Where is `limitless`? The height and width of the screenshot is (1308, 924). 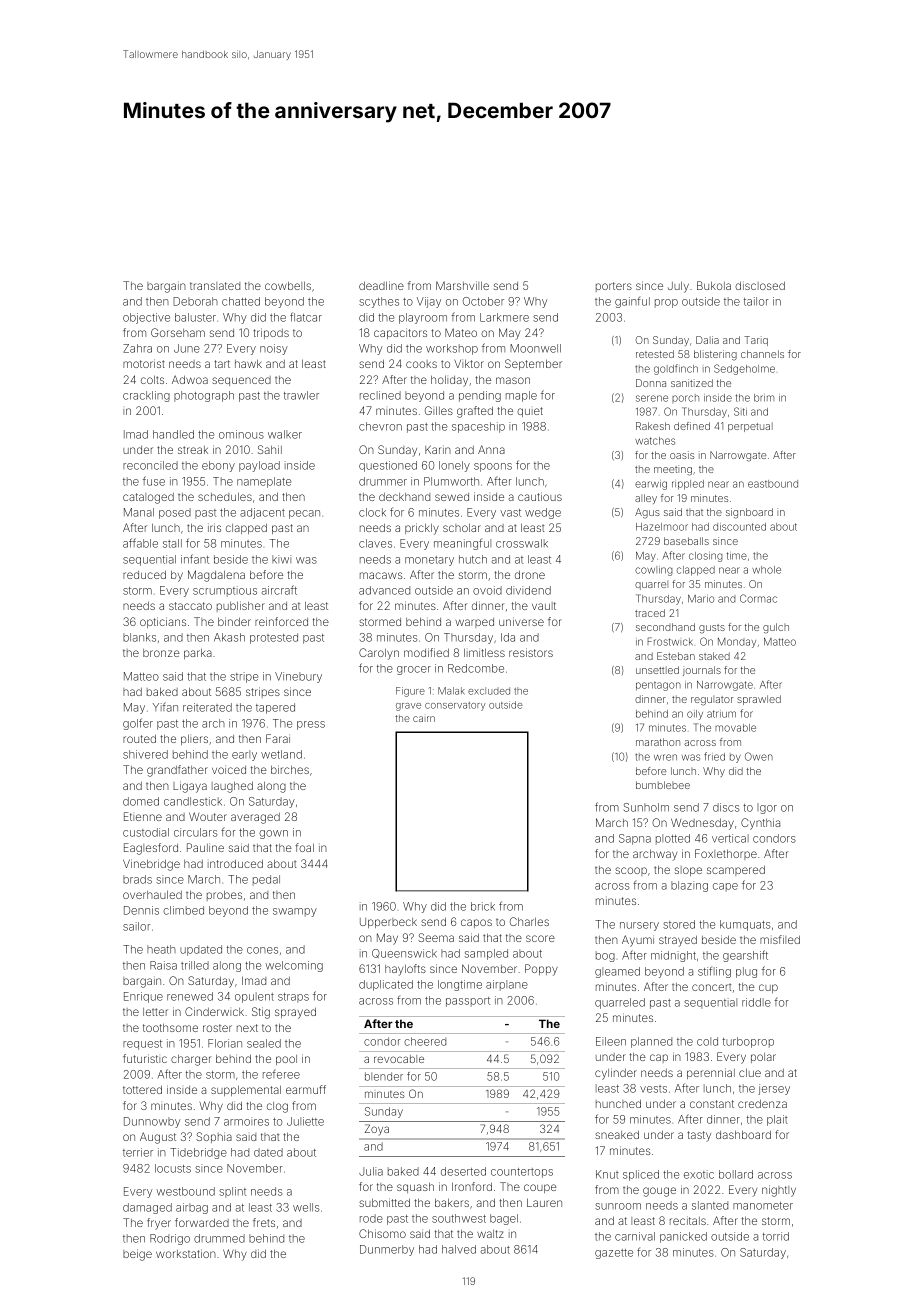
limitless is located at coordinates (484, 652).
